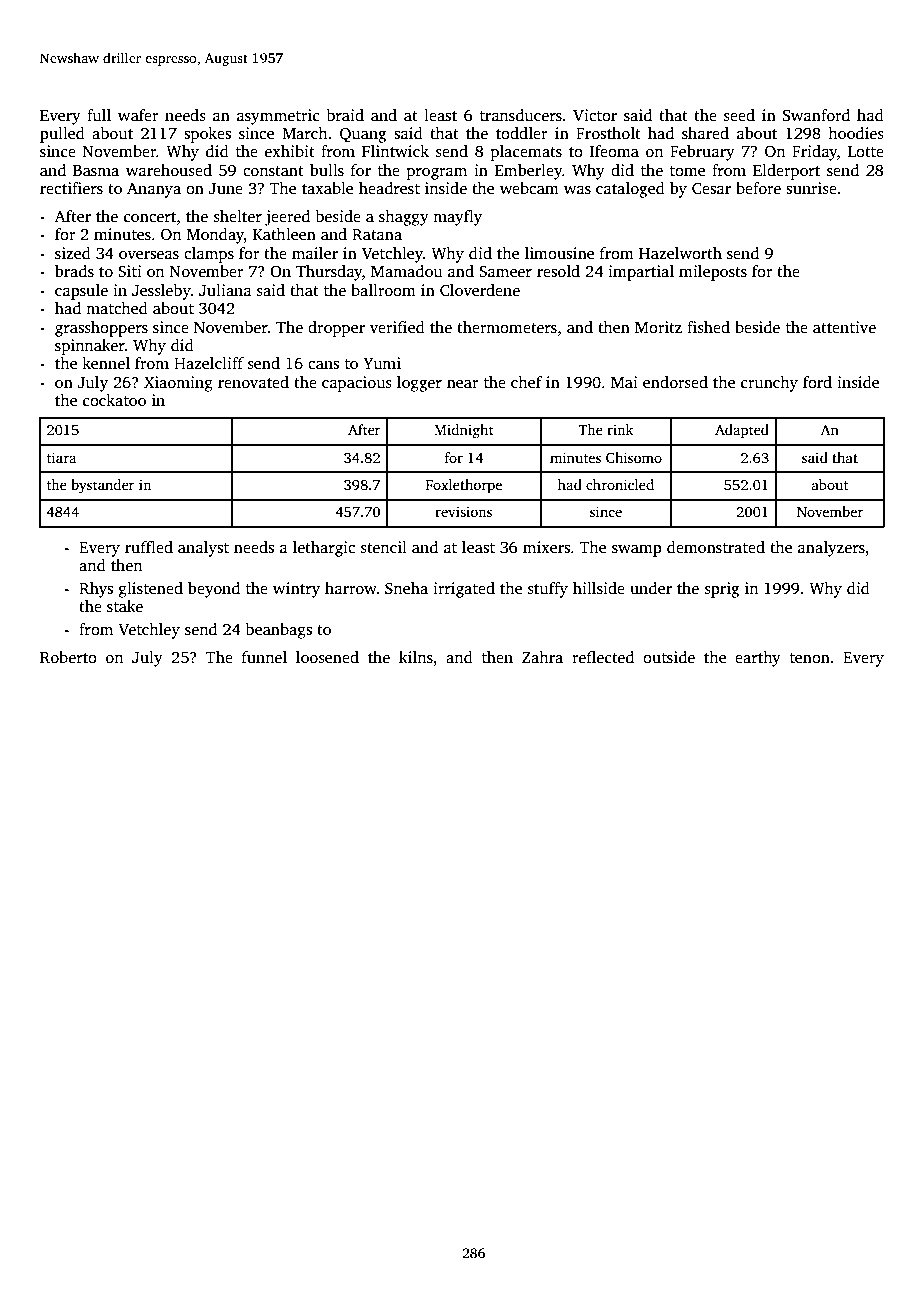  I want to click on spinnaker, so click(90, 347).
